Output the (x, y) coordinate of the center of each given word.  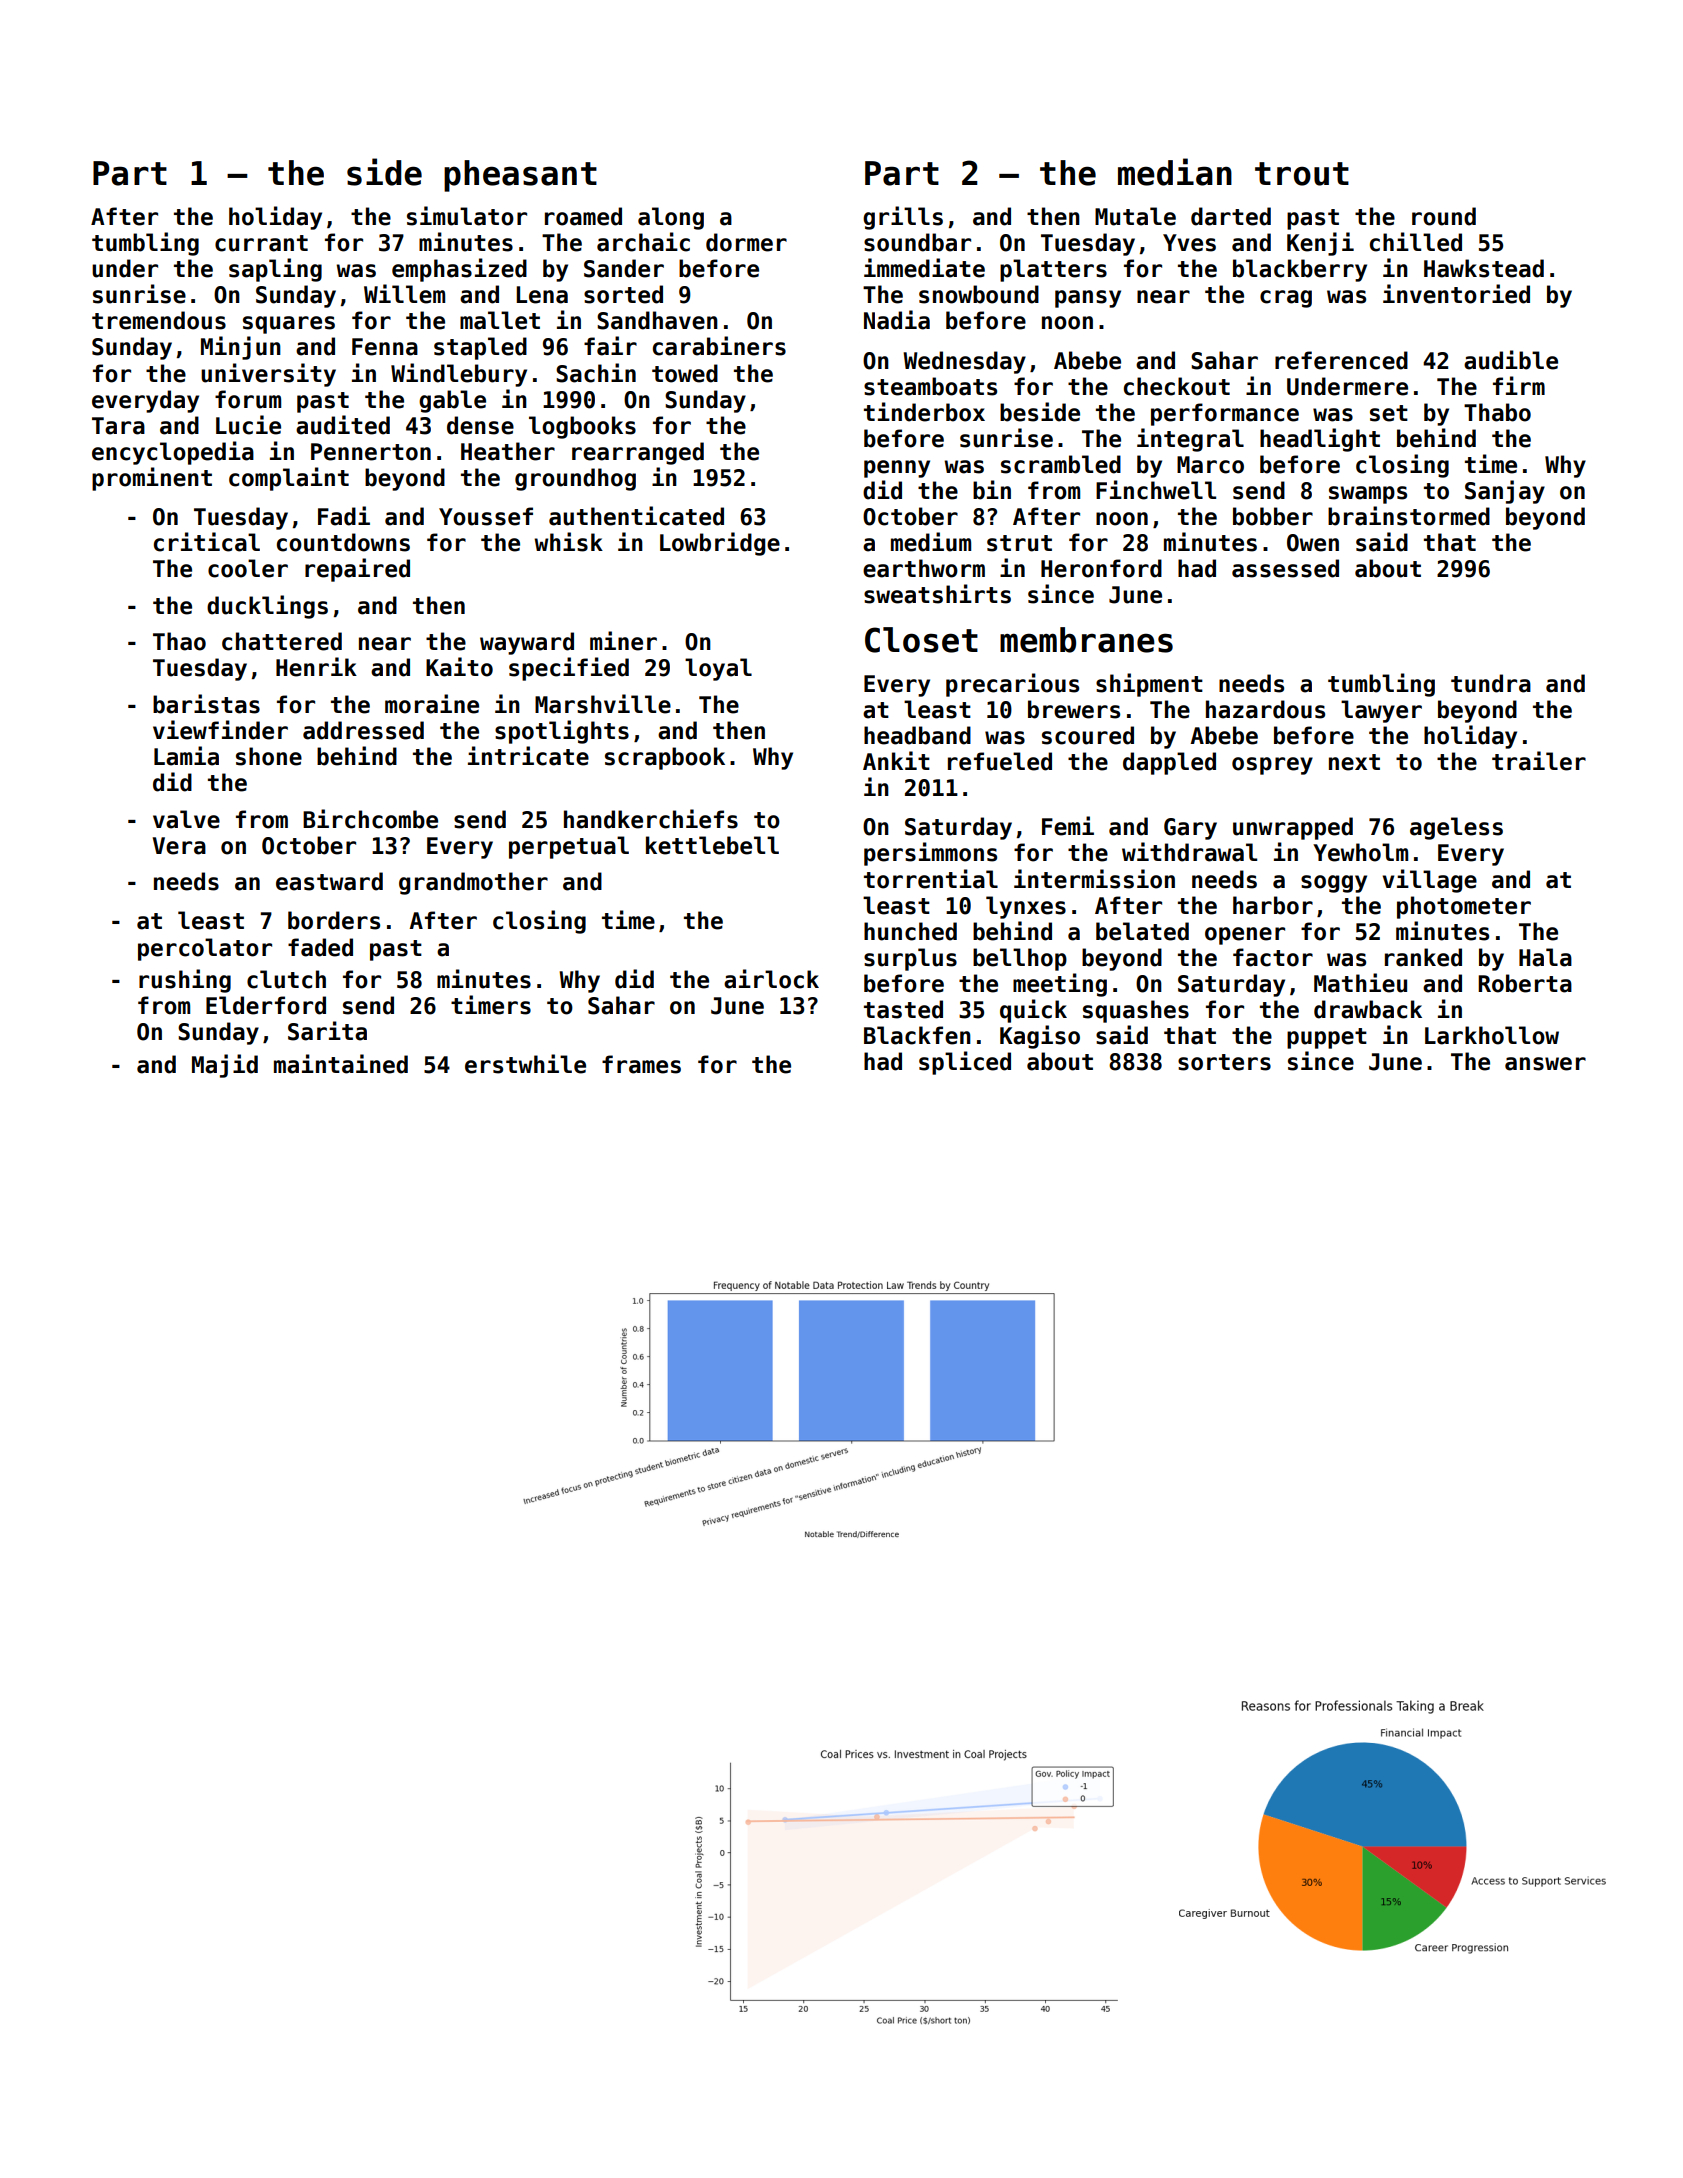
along (671, 218)
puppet (1327, 1038)
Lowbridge (720, 544)
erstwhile (525, 1064)
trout (1302, 174)
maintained (341, 1064)
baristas (206, 704)
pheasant (520, 176)
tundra (1491, 683)
